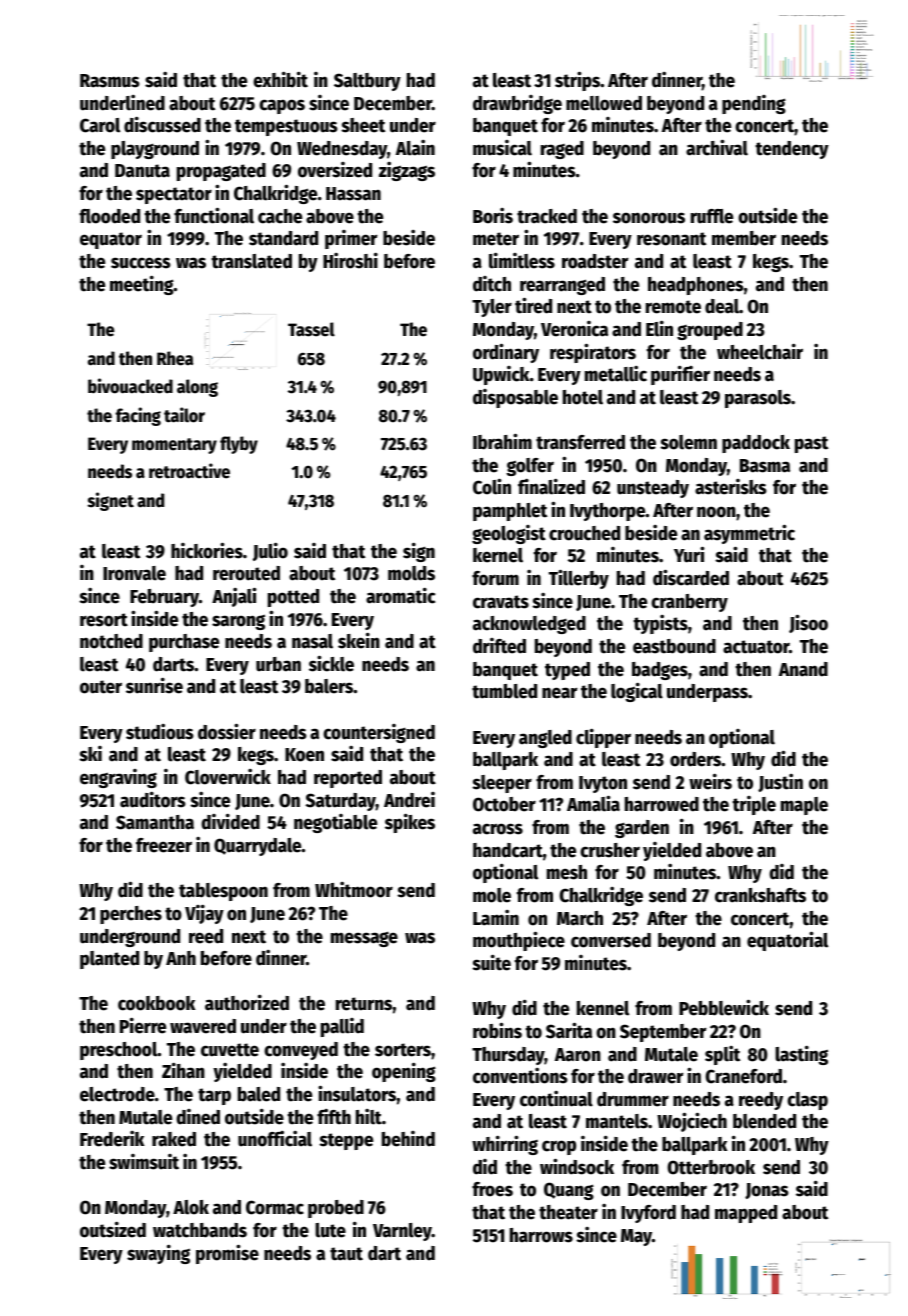 The image size is (908, 1316). I want to click on member, so click(744, 238).
